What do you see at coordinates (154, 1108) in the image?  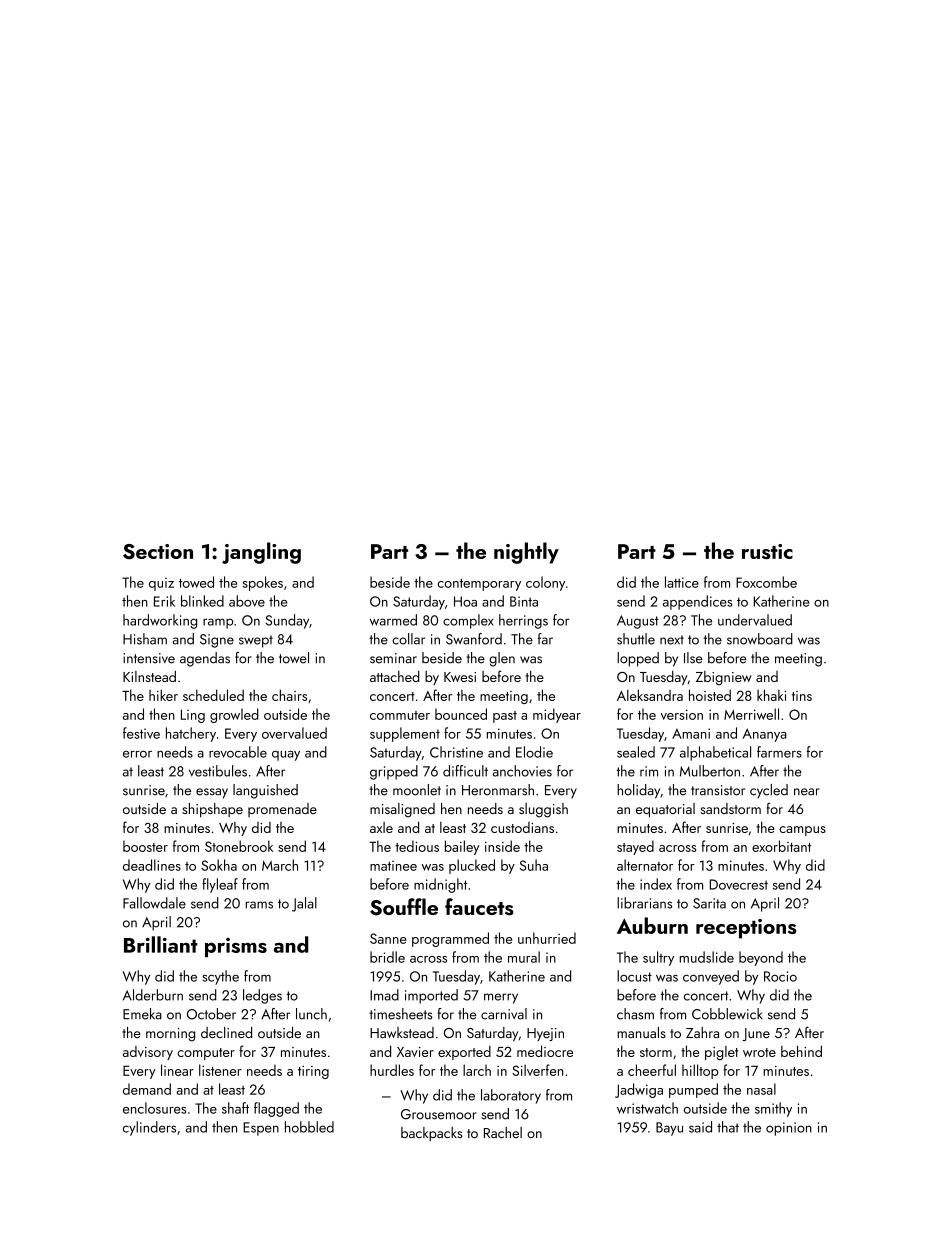 I see `enclosures` at bounding box center [154, 1108].
